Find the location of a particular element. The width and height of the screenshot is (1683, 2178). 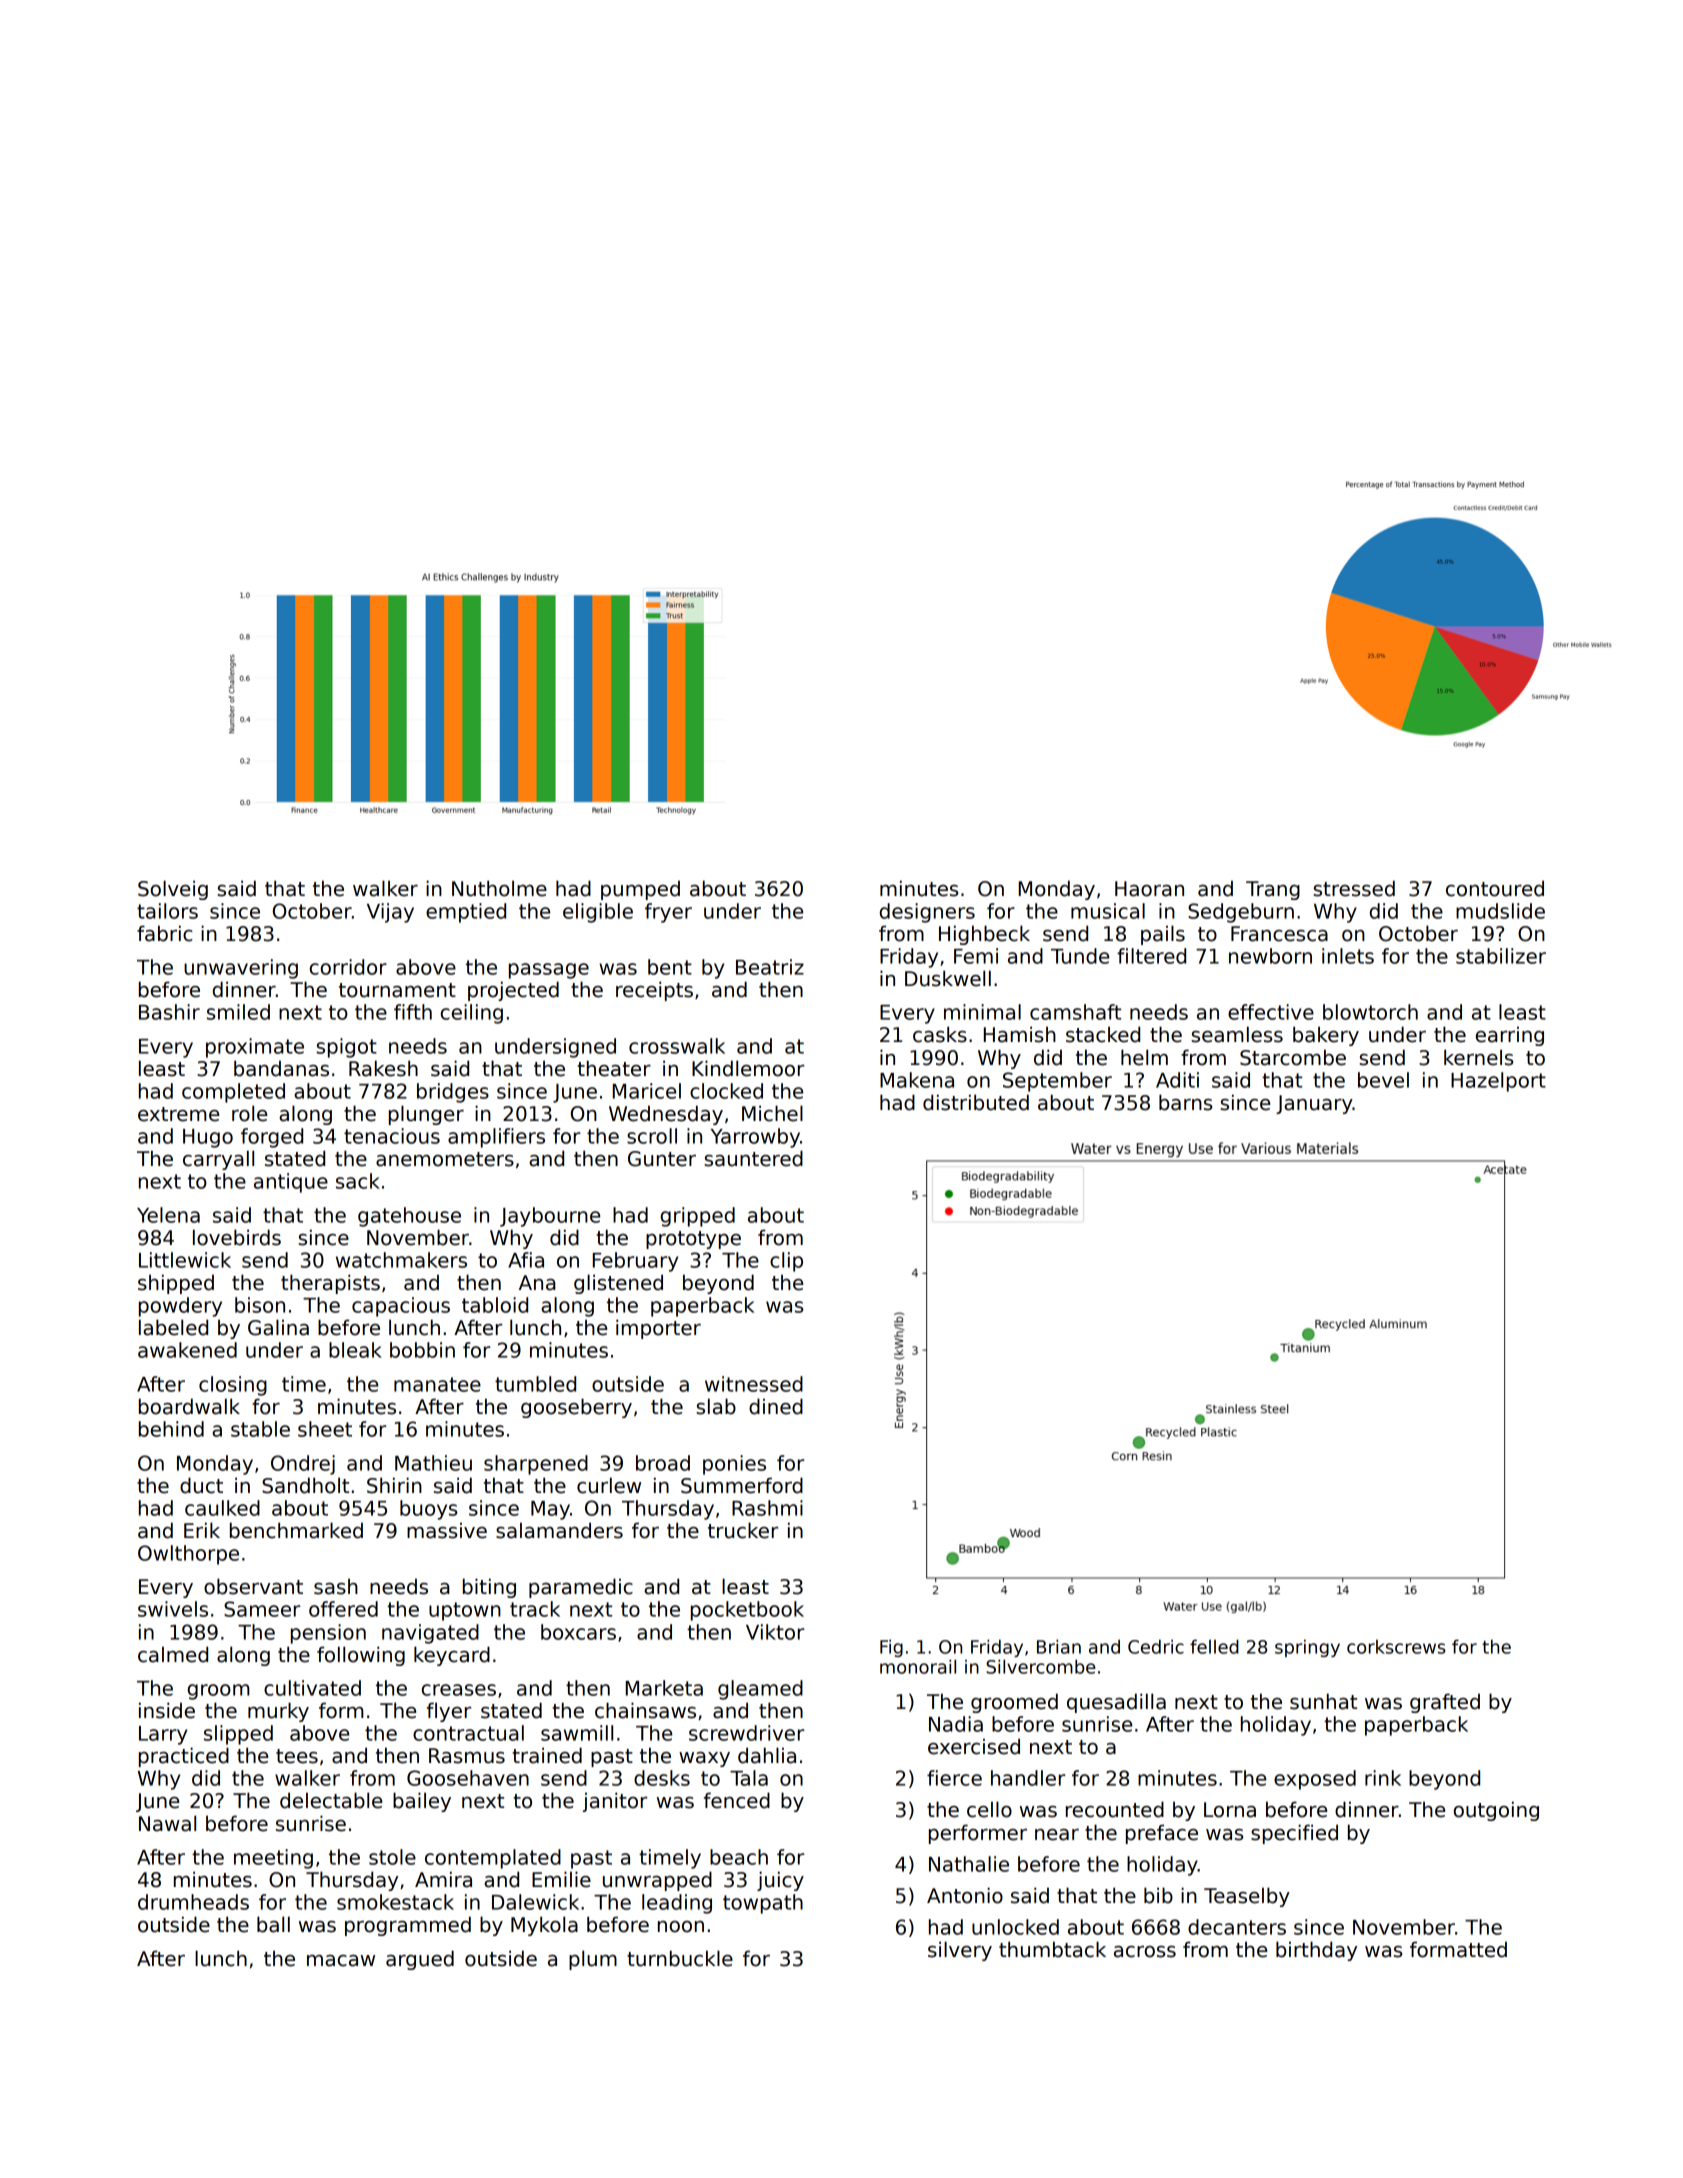

Amira is located at coordinates (443, 1879).
